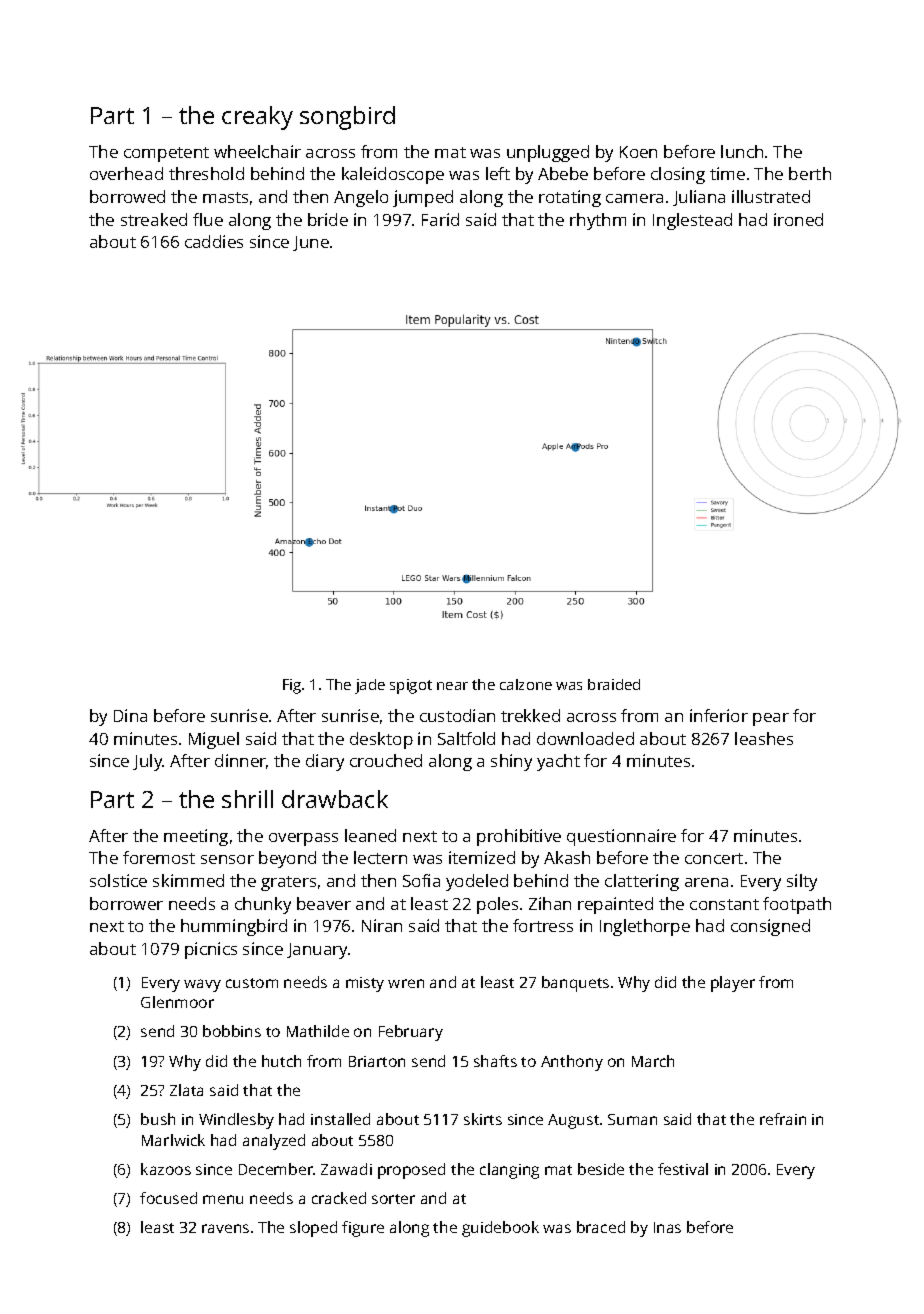 This screenshot has height=1314, width=924. What do you see at coordinates (227, 859) in the screenshot?
I see `sensor` at bounding box center [227, 859].
